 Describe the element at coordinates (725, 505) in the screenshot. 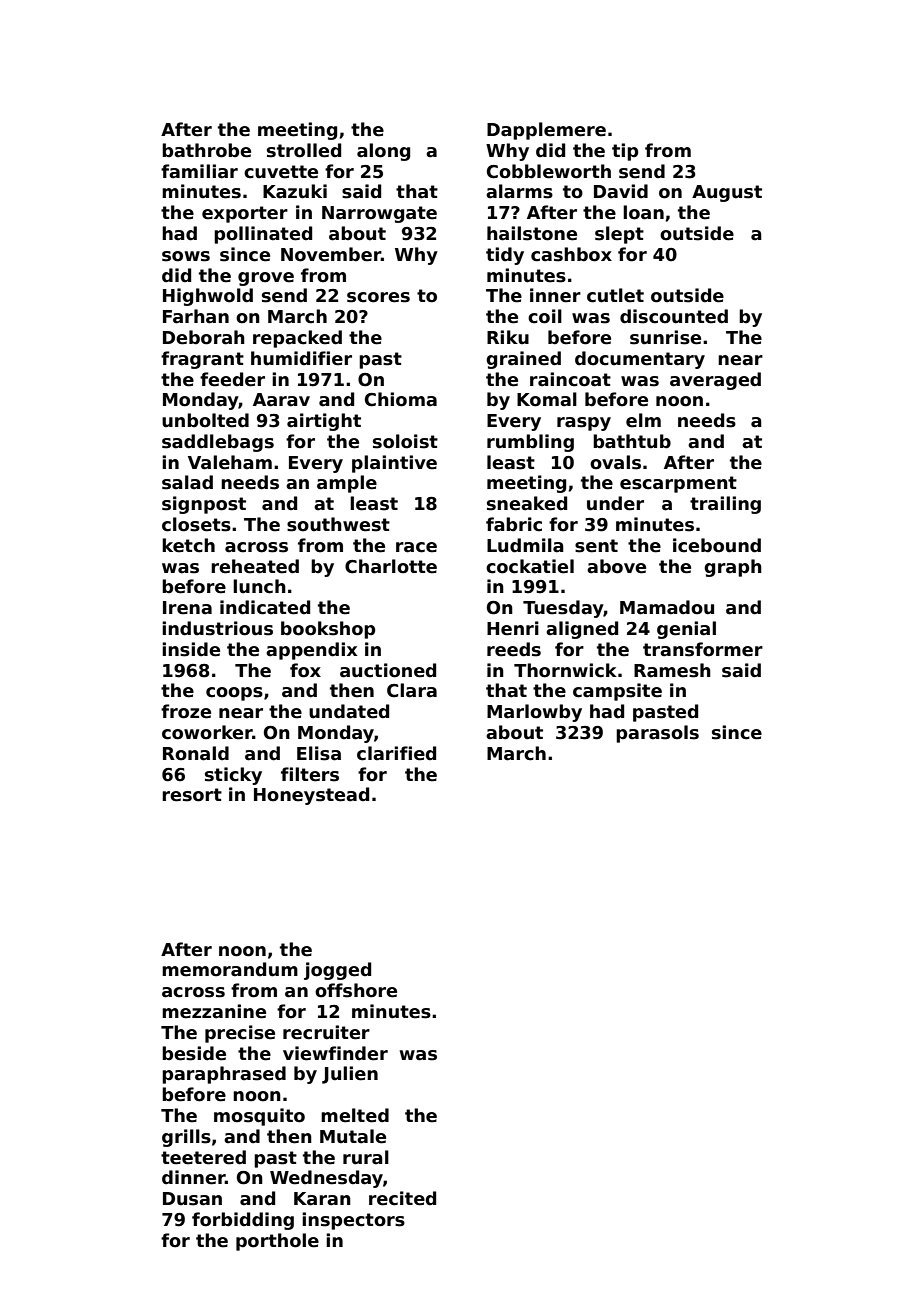

I see `trailing` at that location.
